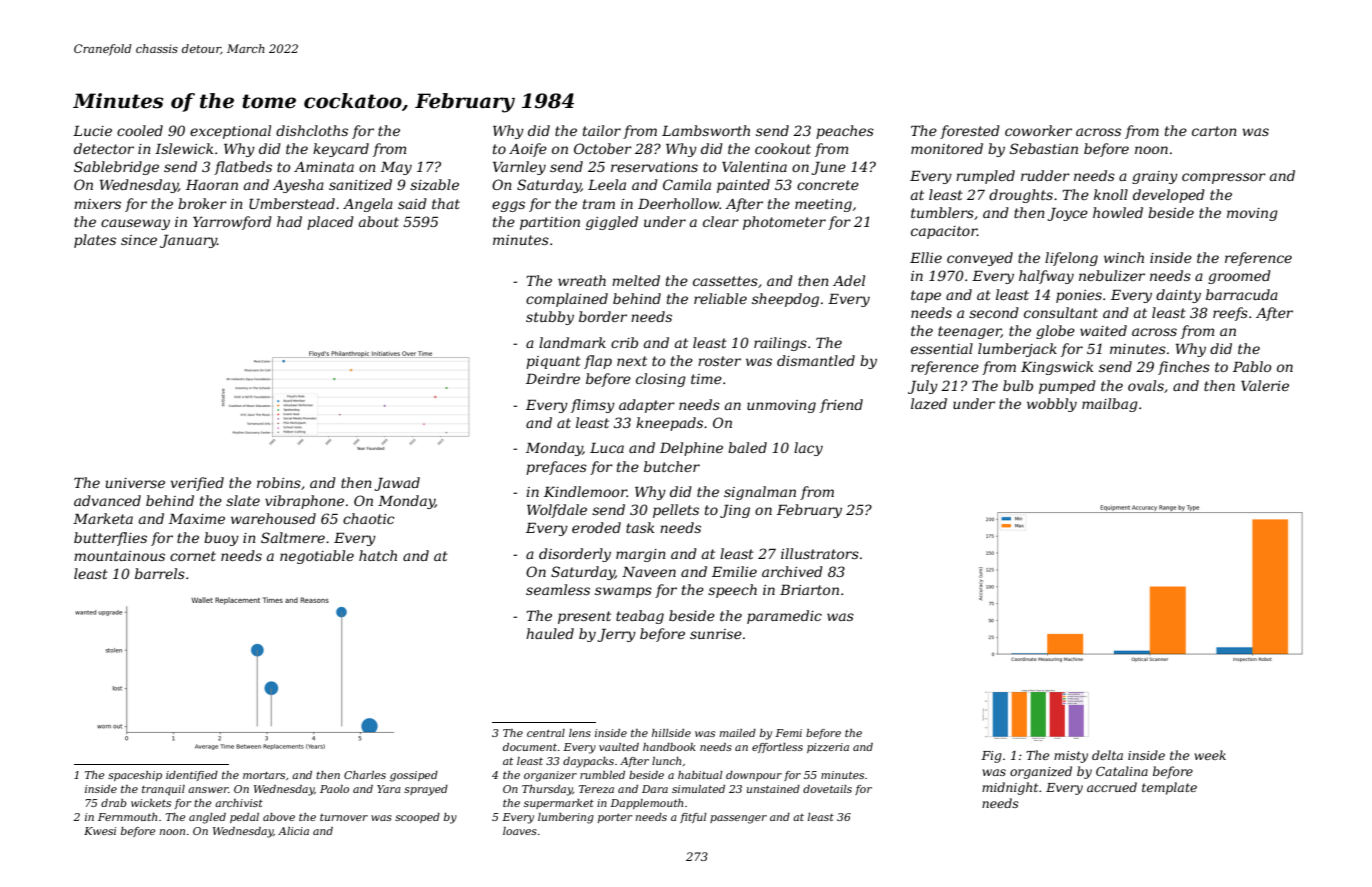  What do you see at coordinates (1224, 178) in the screenshot?
I see `compressor` at bounding box center [1224, 178].
